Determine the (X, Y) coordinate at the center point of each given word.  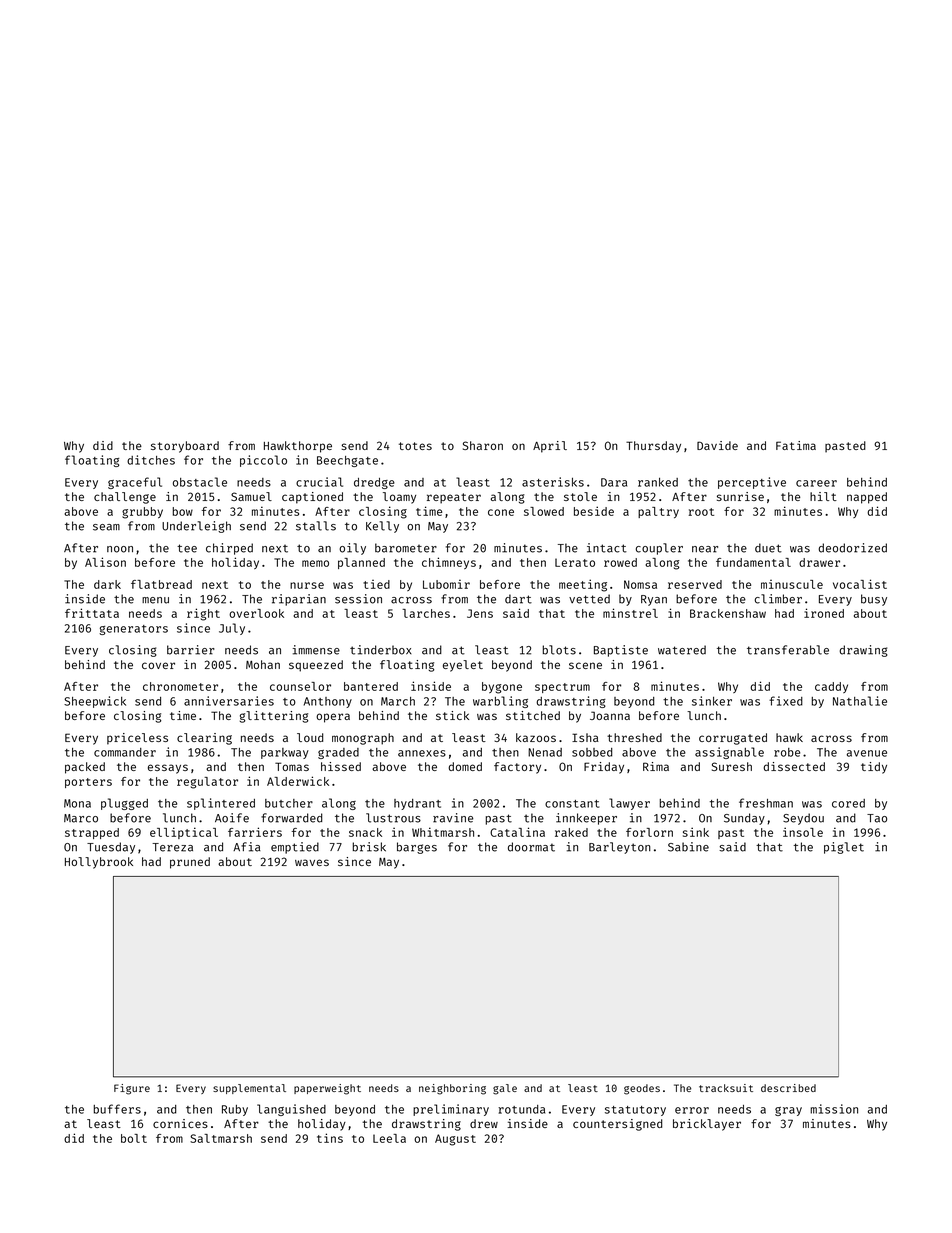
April (550, 447)
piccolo (263, 461)
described (788, 1088)
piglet (844, 848)
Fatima (796, 445)
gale (505, 1089)
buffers (117, 1109)
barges (417, 848)
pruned (190, 863)
